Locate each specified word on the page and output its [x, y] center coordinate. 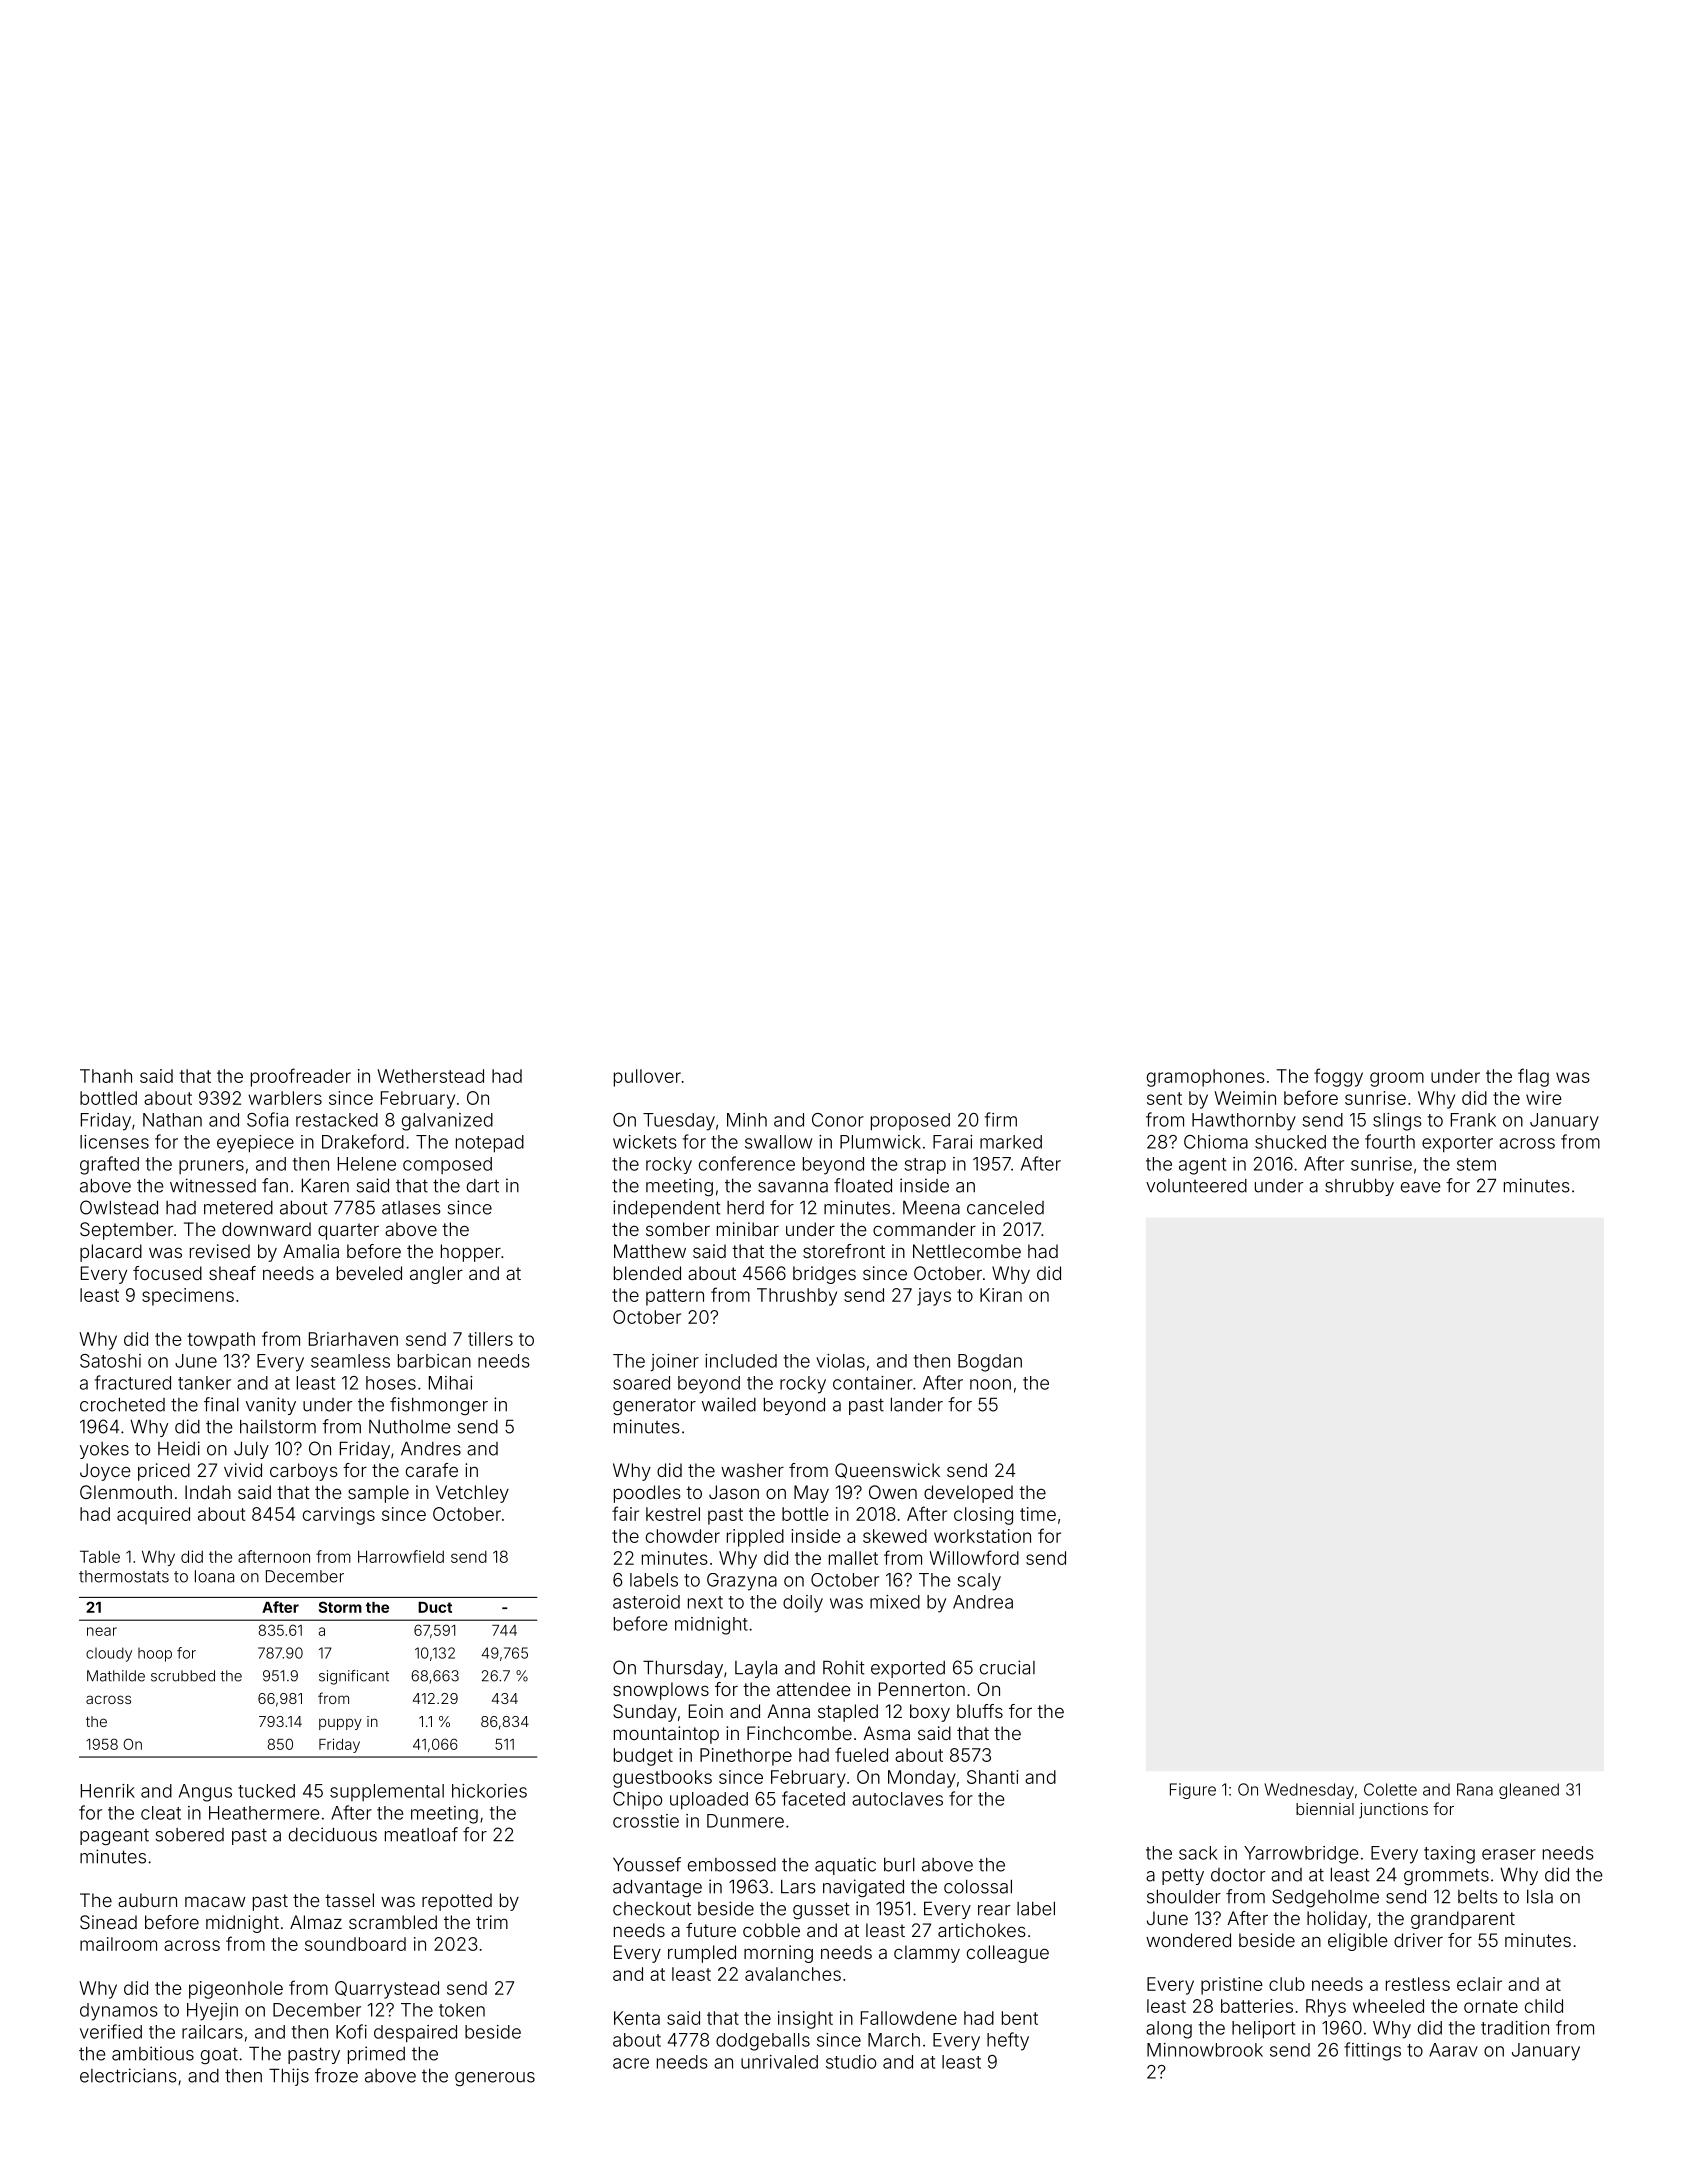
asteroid [646, 1602]
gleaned [1529, 1791]
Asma [886, 1733]
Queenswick [887, 1470]
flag [1533, 1077]
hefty [1008, 2041]
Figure [1193, 1791]
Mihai [451, 1383]
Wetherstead [430, 1076]
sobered [190, 1835]
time [1038, 1514]
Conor [838, 1120]
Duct [435, 1607]
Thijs [289, 2077]
